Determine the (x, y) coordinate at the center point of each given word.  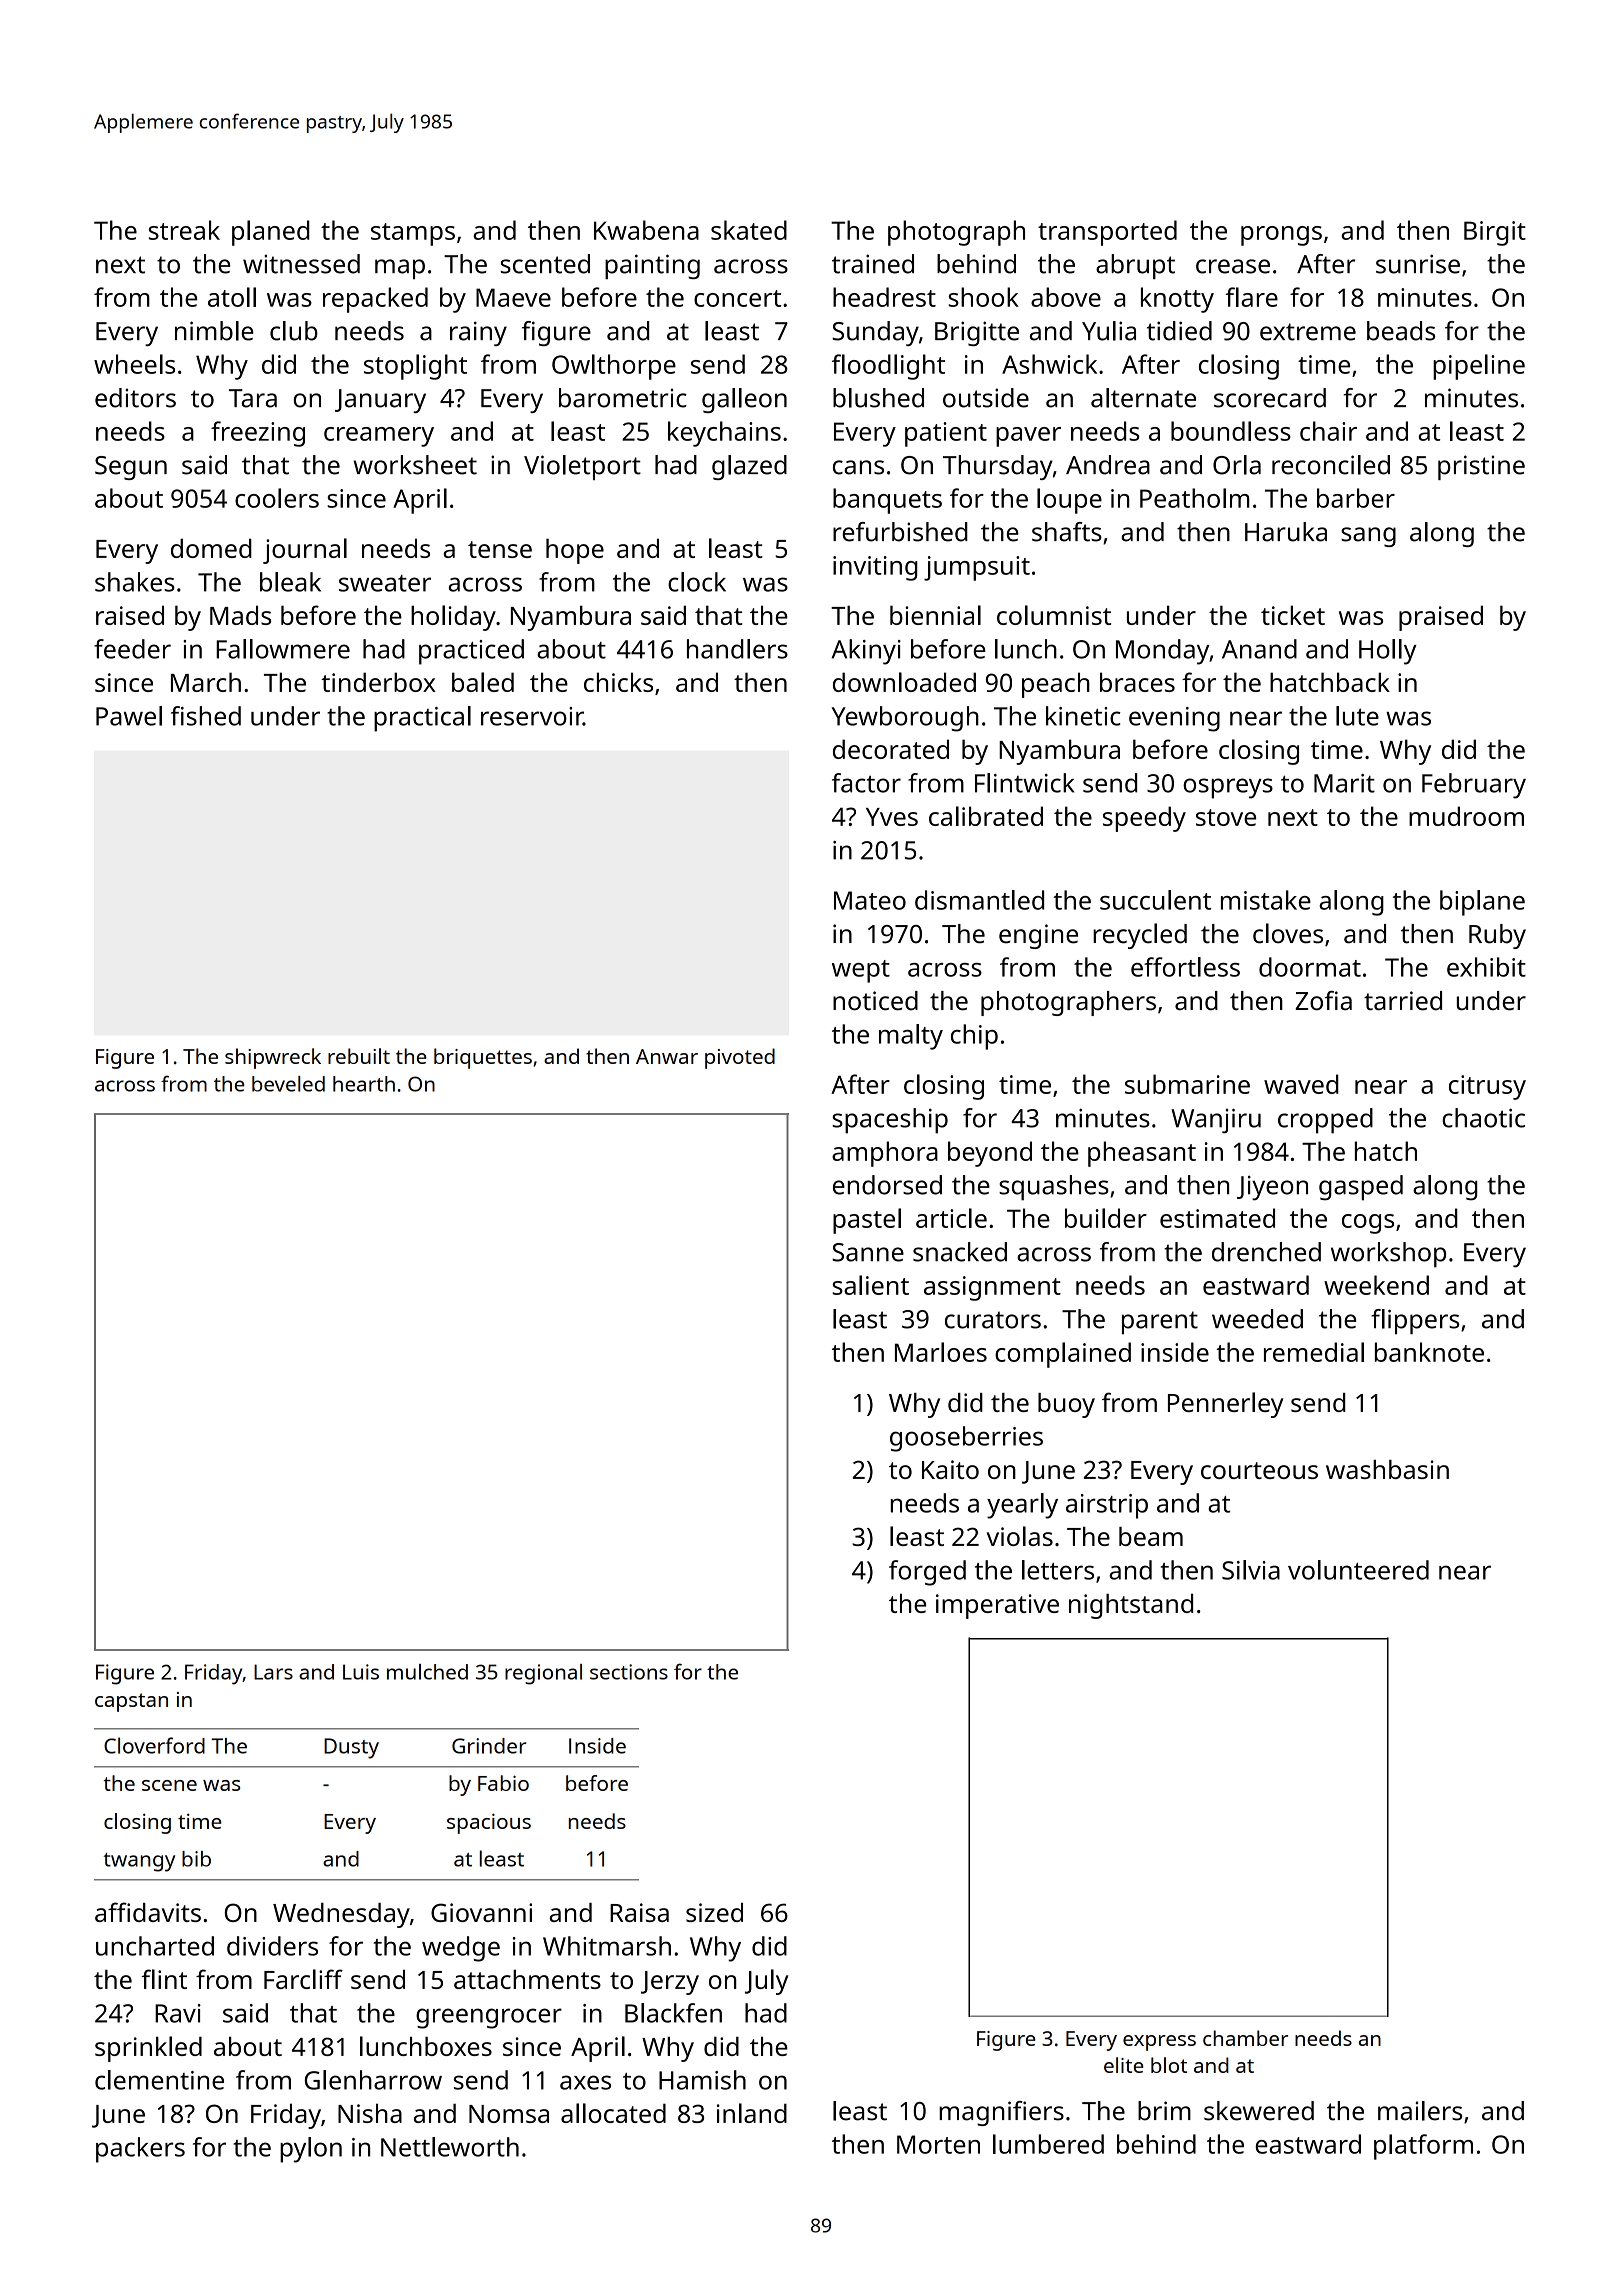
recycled (1140, 936)
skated (749, 230)
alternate (1143, 398)
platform (1423, 2147)
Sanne (868, 1252)
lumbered (1048, 2144)
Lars (273, 1672)
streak (184, 230)
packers (140, 2150)
